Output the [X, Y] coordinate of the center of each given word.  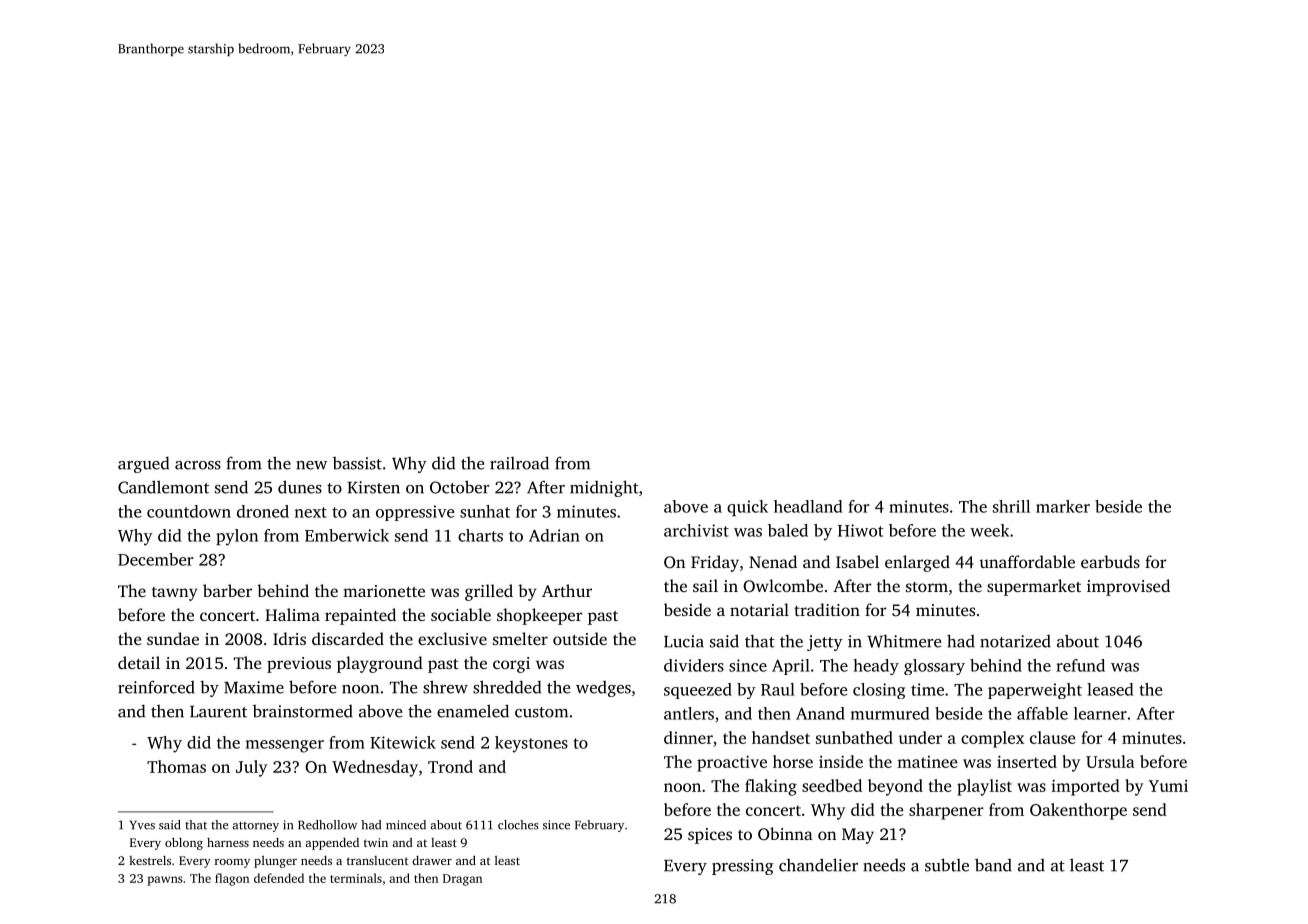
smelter [520, 638]
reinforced [156, 687]
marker [1063, 506]
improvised [1128, 587]
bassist [357, 463]
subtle [947, 865]
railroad [519, 463]
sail [705, 585]
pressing [743, 867]
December [156, 559]
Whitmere [904, 641]
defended [279, 878]
